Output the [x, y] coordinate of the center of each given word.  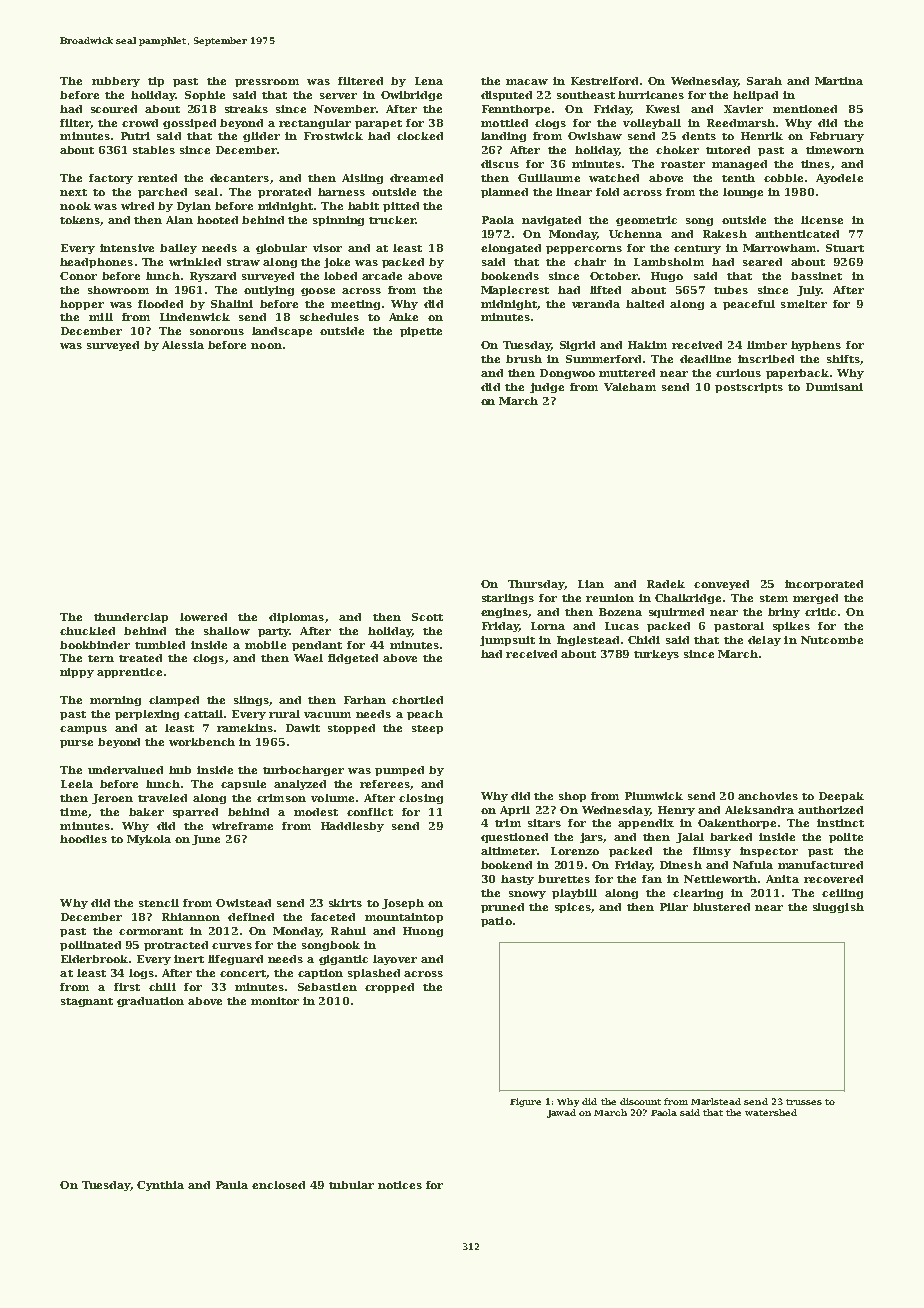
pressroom [267, 83]
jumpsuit [507, 641]
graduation [150, 1002]
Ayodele [839, 179]
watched [614, 178]
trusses [804, 1102]
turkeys [656, 655]
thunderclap [131, 618]
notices [400, 1185]
